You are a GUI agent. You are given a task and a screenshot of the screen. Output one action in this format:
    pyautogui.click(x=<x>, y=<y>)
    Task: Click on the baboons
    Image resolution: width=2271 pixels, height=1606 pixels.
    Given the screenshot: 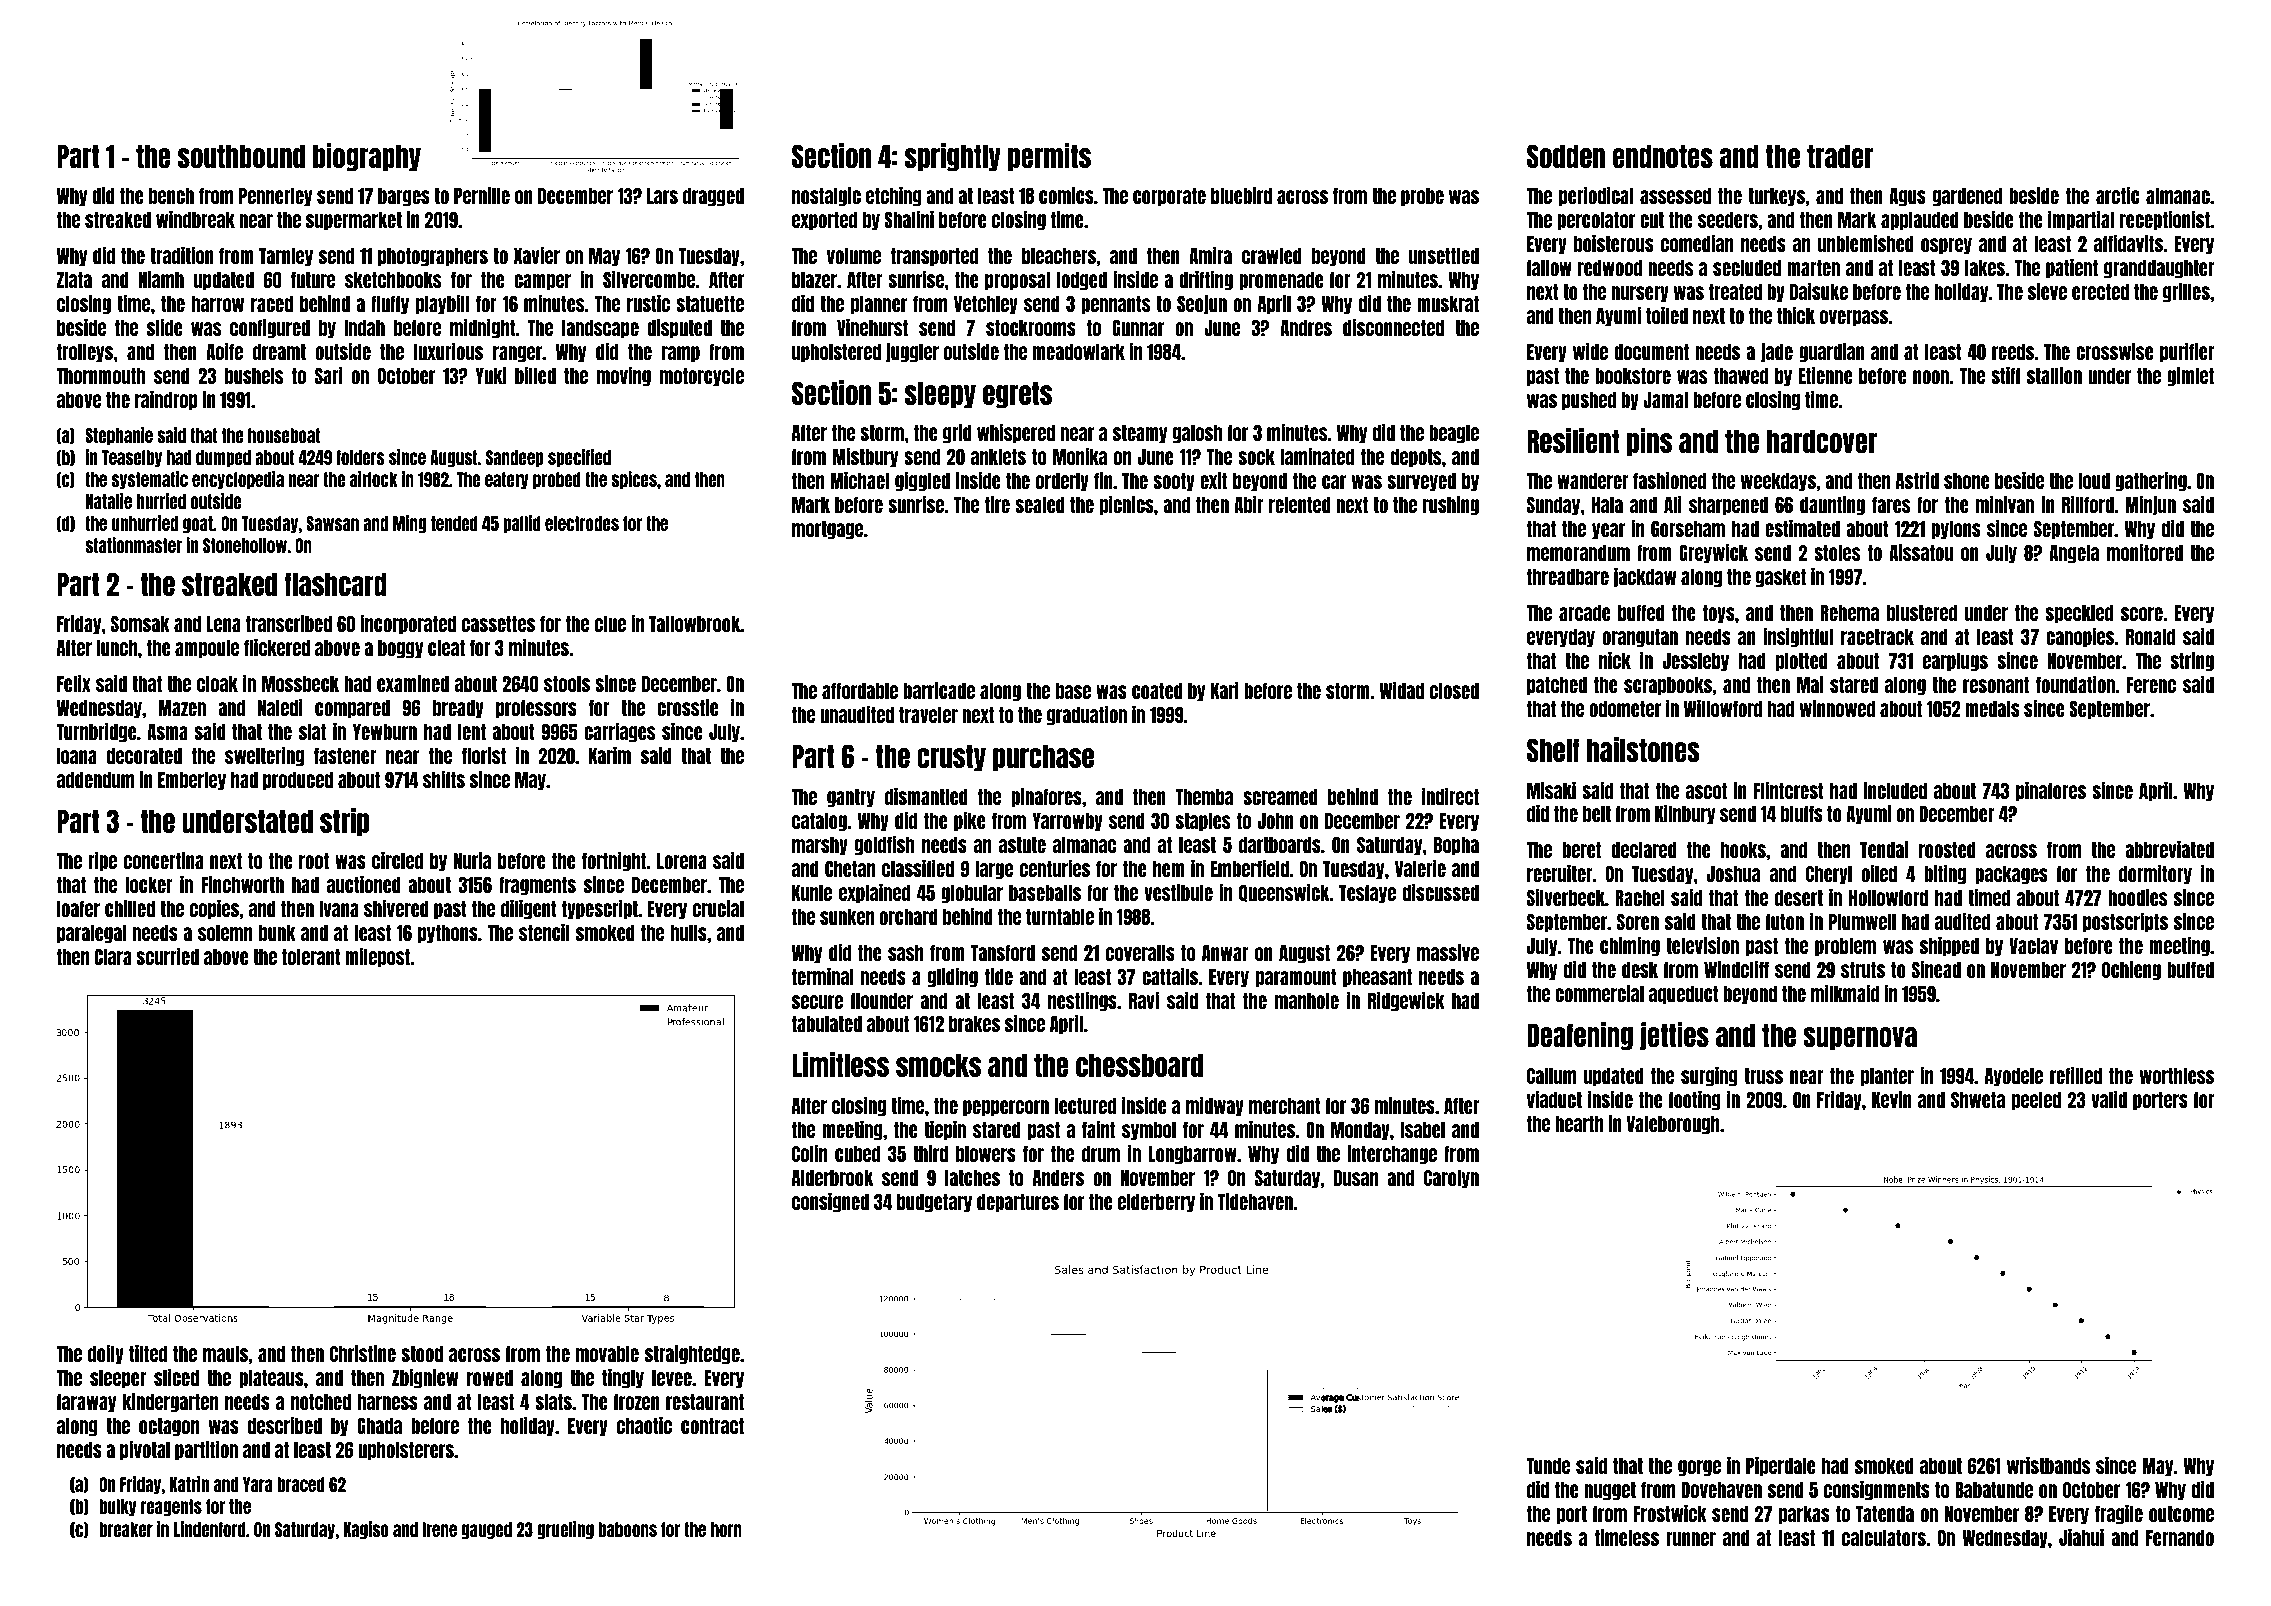 What is the action you would take?
    pyautogui.click(x=627, y=1529)
